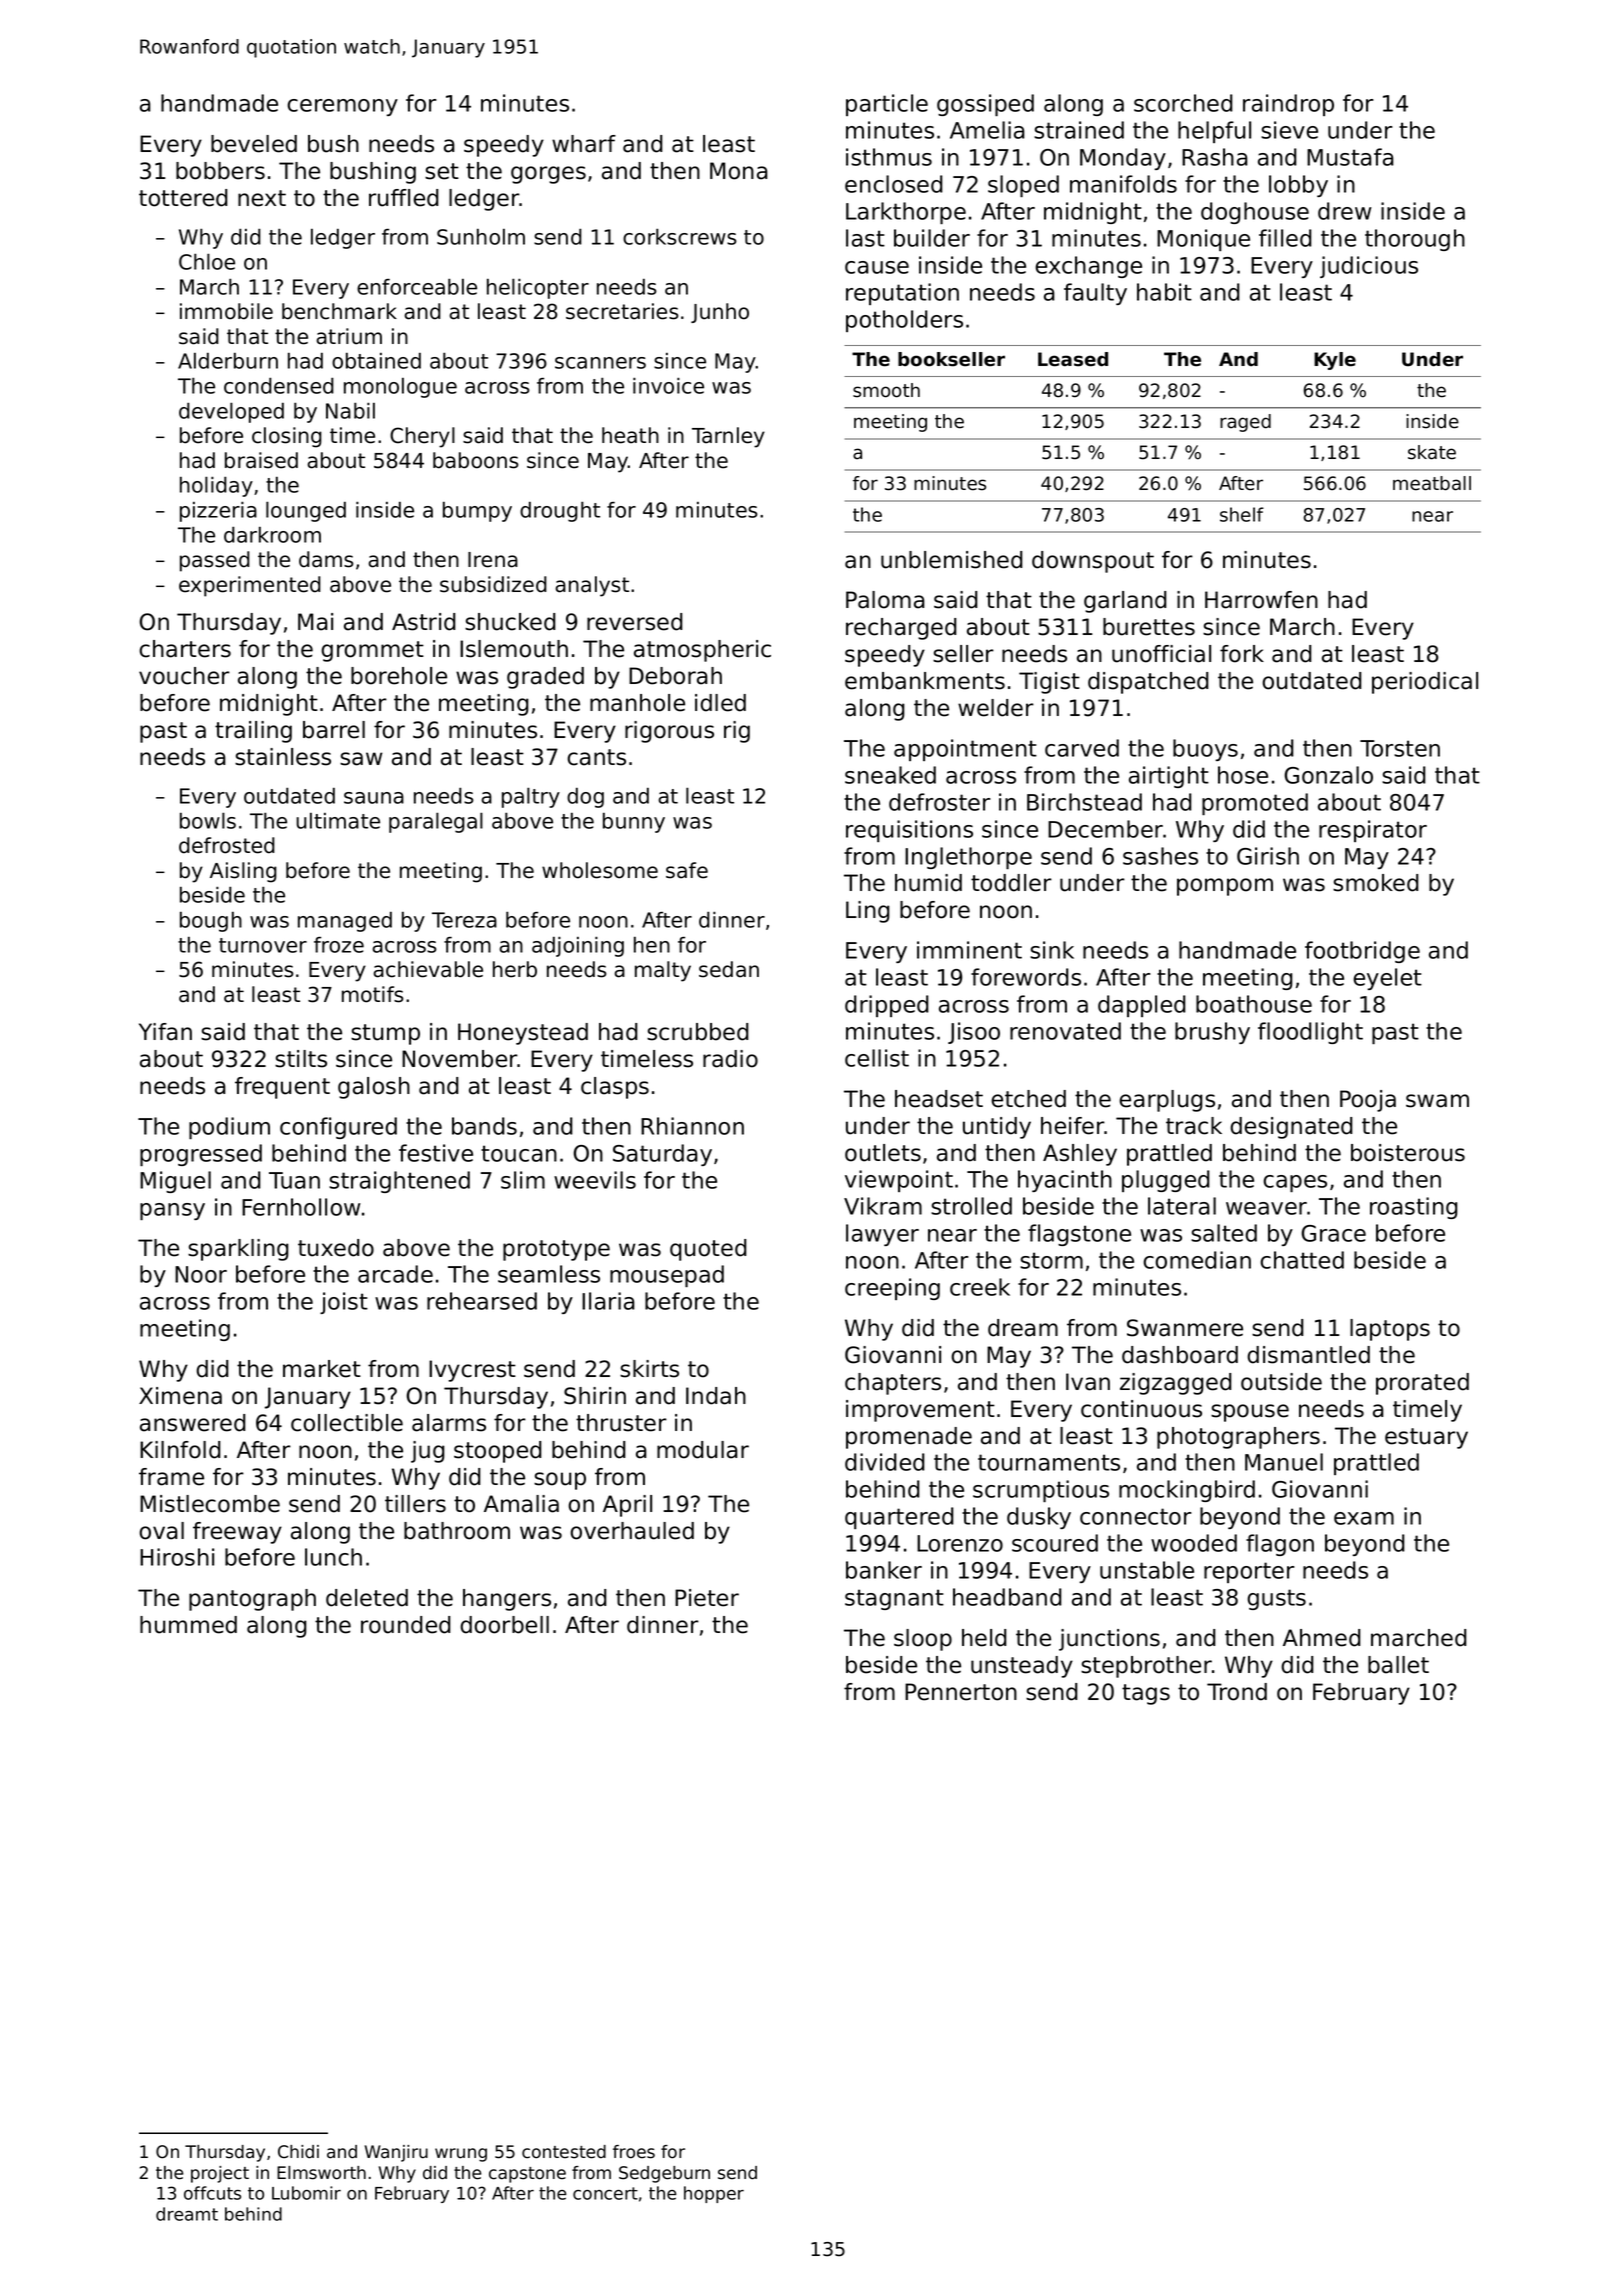  What do you see at coordinates (1180, 1355) in the page?
I see `dashboard` at bounding box center [1180, 1355].
